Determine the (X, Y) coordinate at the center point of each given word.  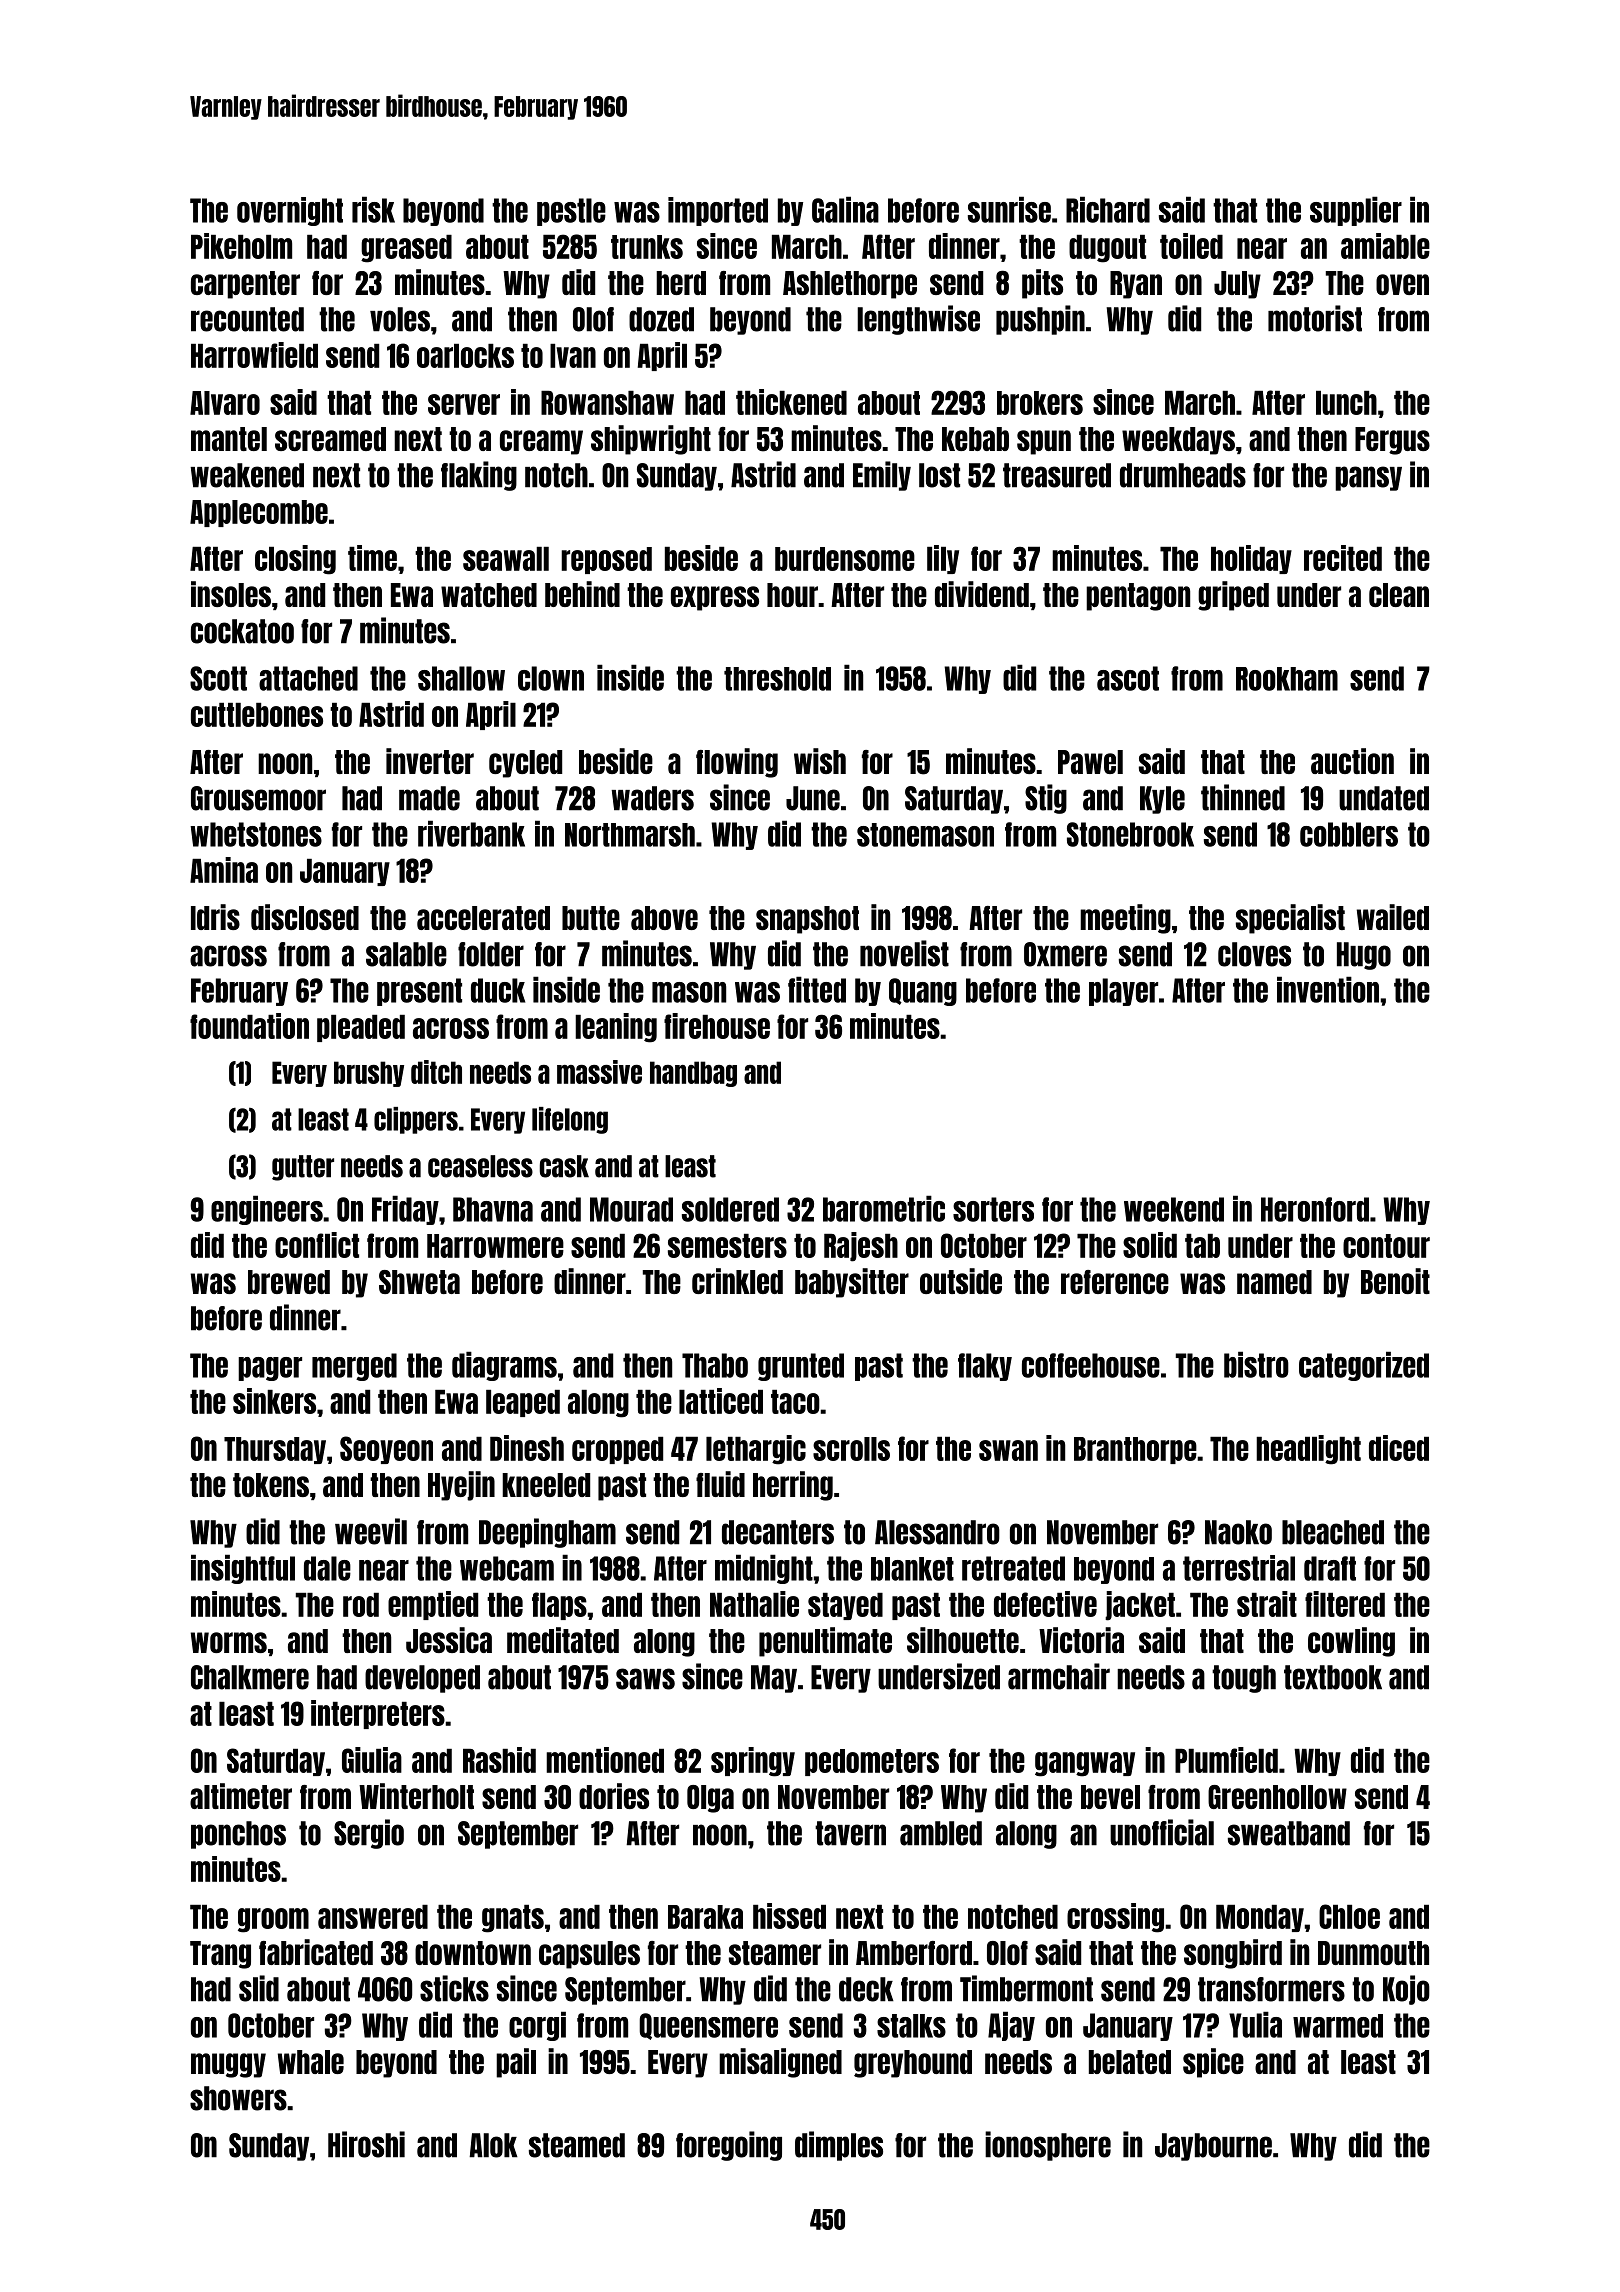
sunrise (1009, 209)
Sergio (369, 1834)
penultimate (825, 1642)
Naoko (1238, 1532)
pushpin (1040, 320)
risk (373, 209)
